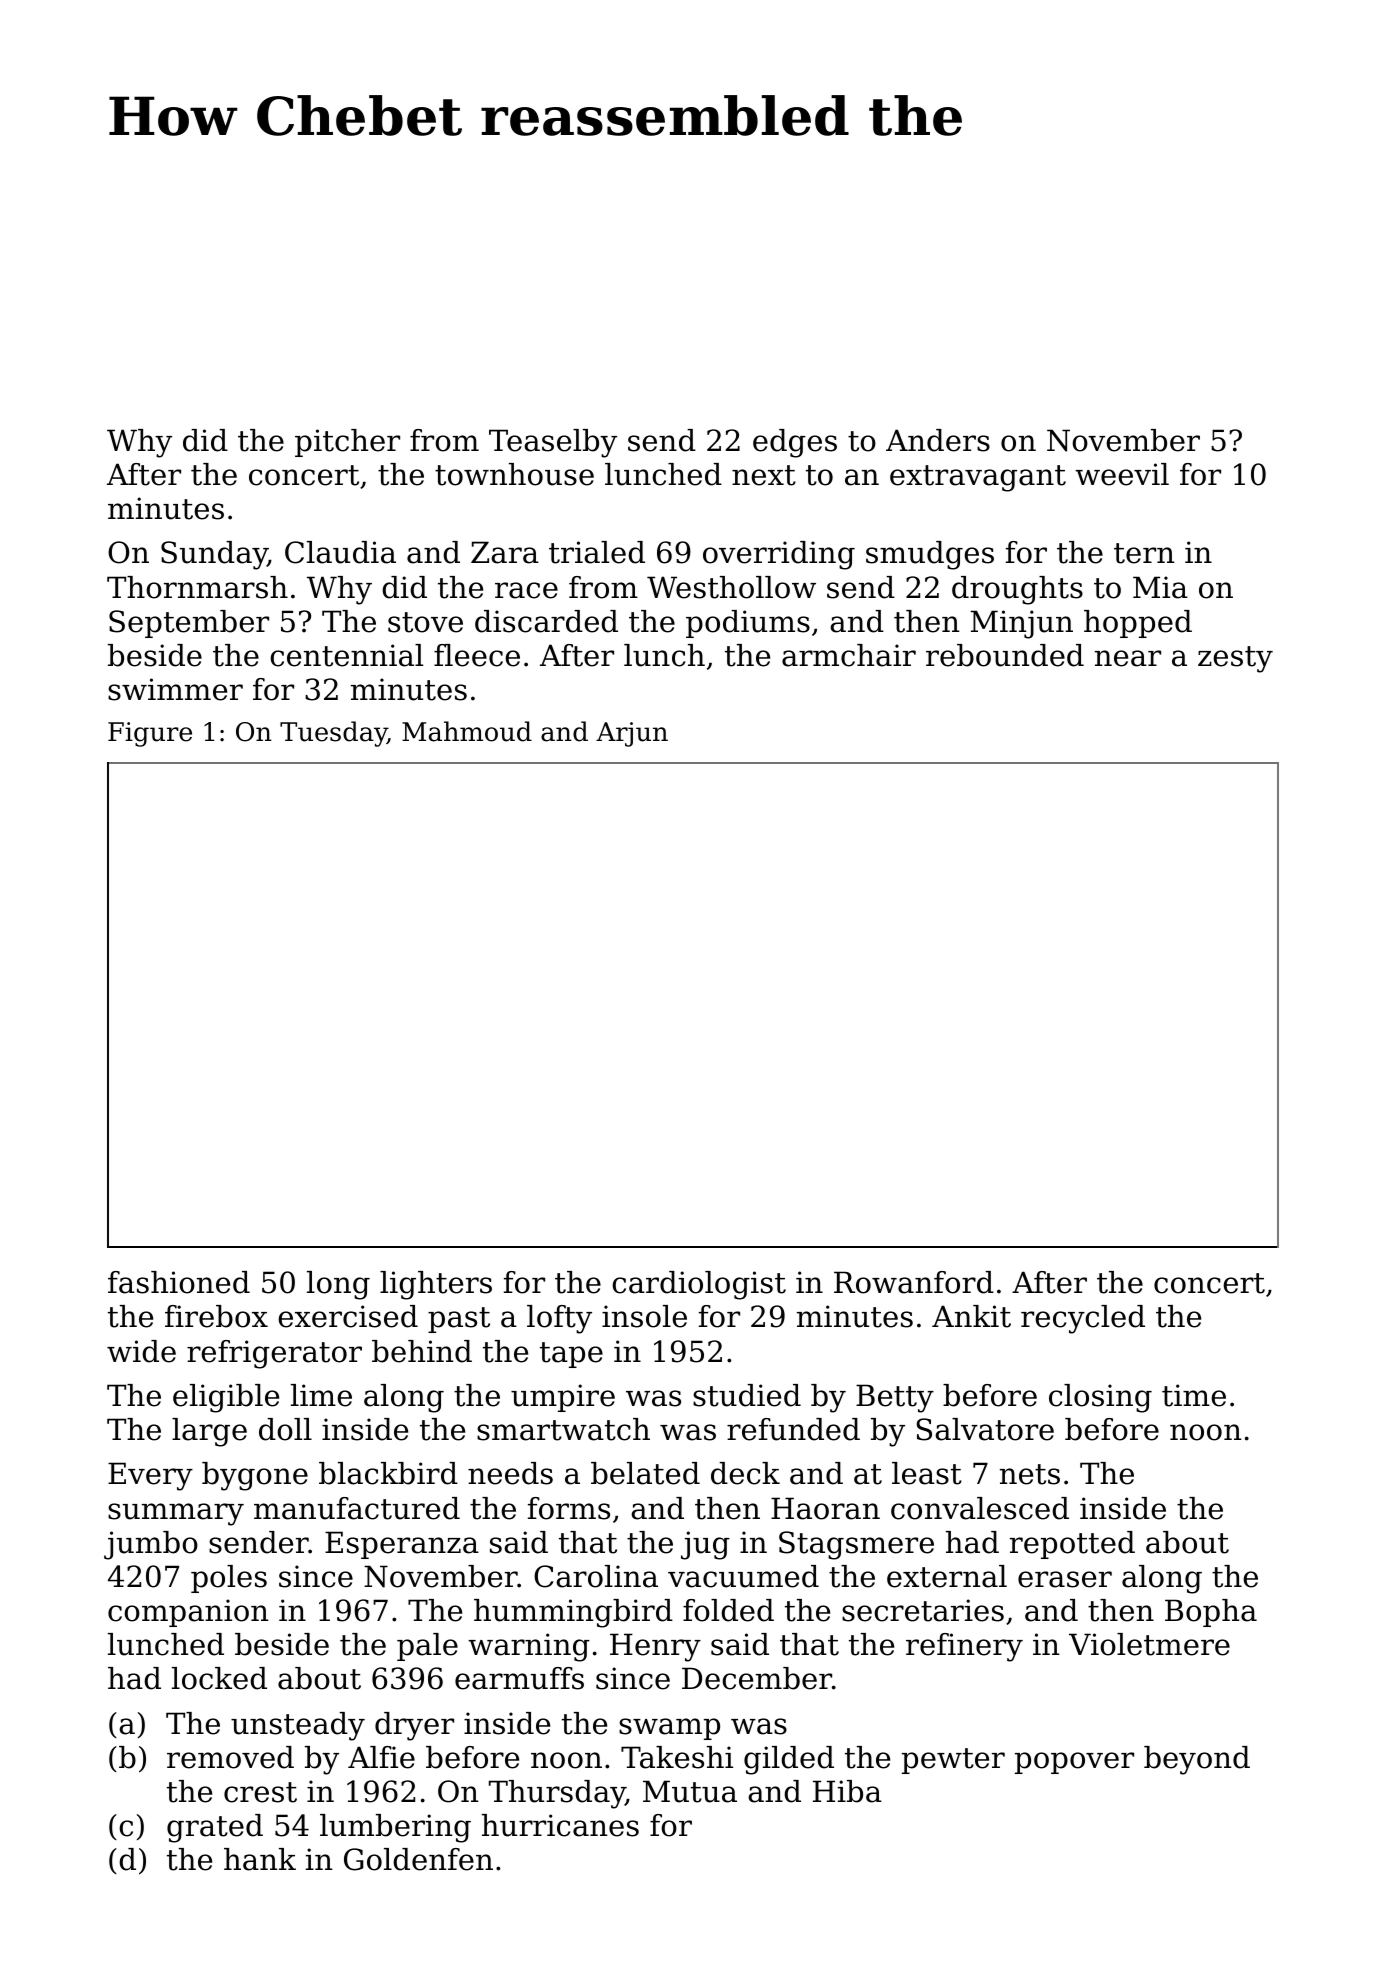 This document has width=1386, height=1969. I want to click on pitcher, so click(347, 443).
